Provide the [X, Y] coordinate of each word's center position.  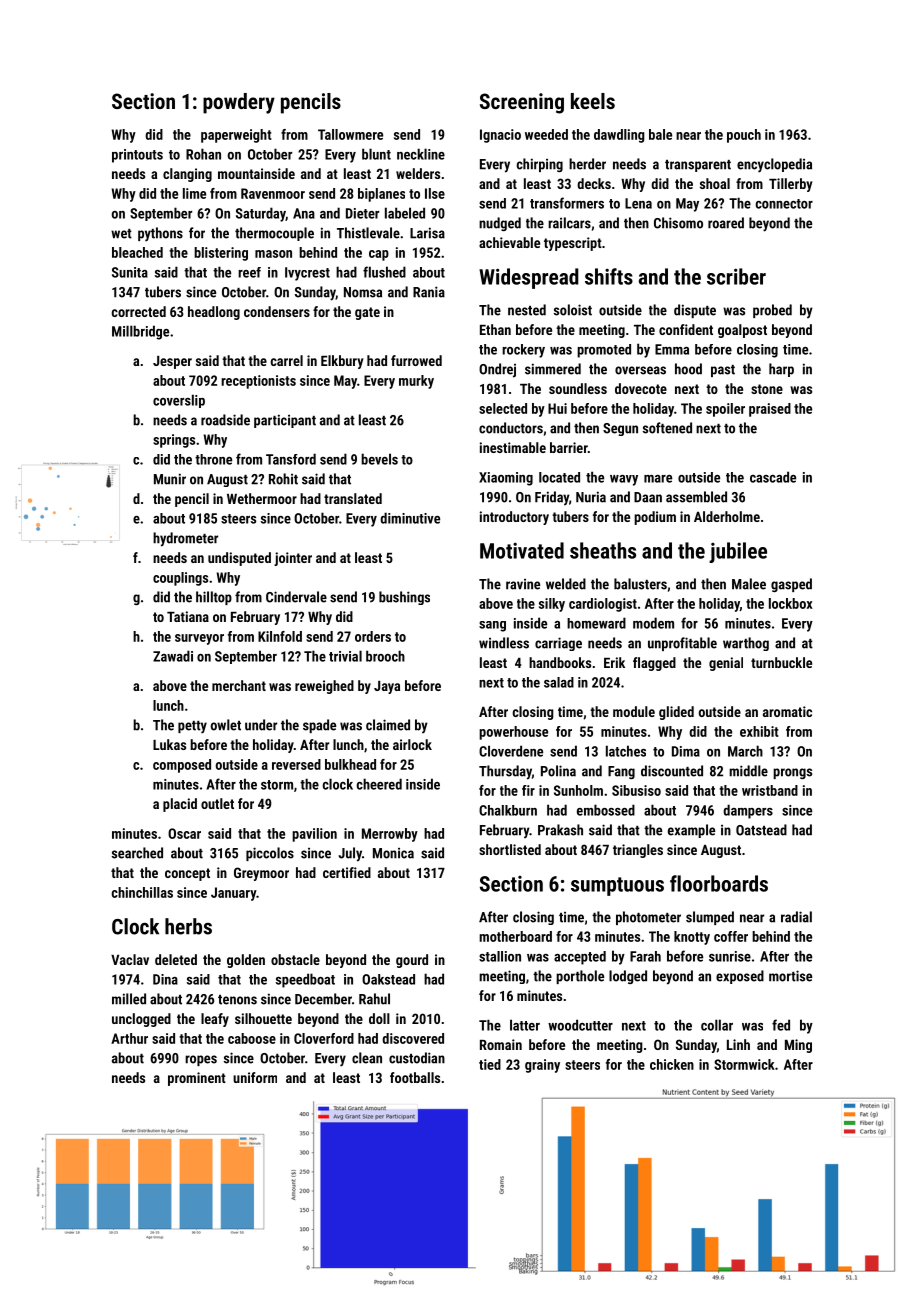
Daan [648, 497]
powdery [239, 103]
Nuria [591, 497]
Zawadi [173, 656]
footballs [415, 1077]
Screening [522, 103]
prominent [197, 1079]
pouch [744, 136]
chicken [672, 1064]
